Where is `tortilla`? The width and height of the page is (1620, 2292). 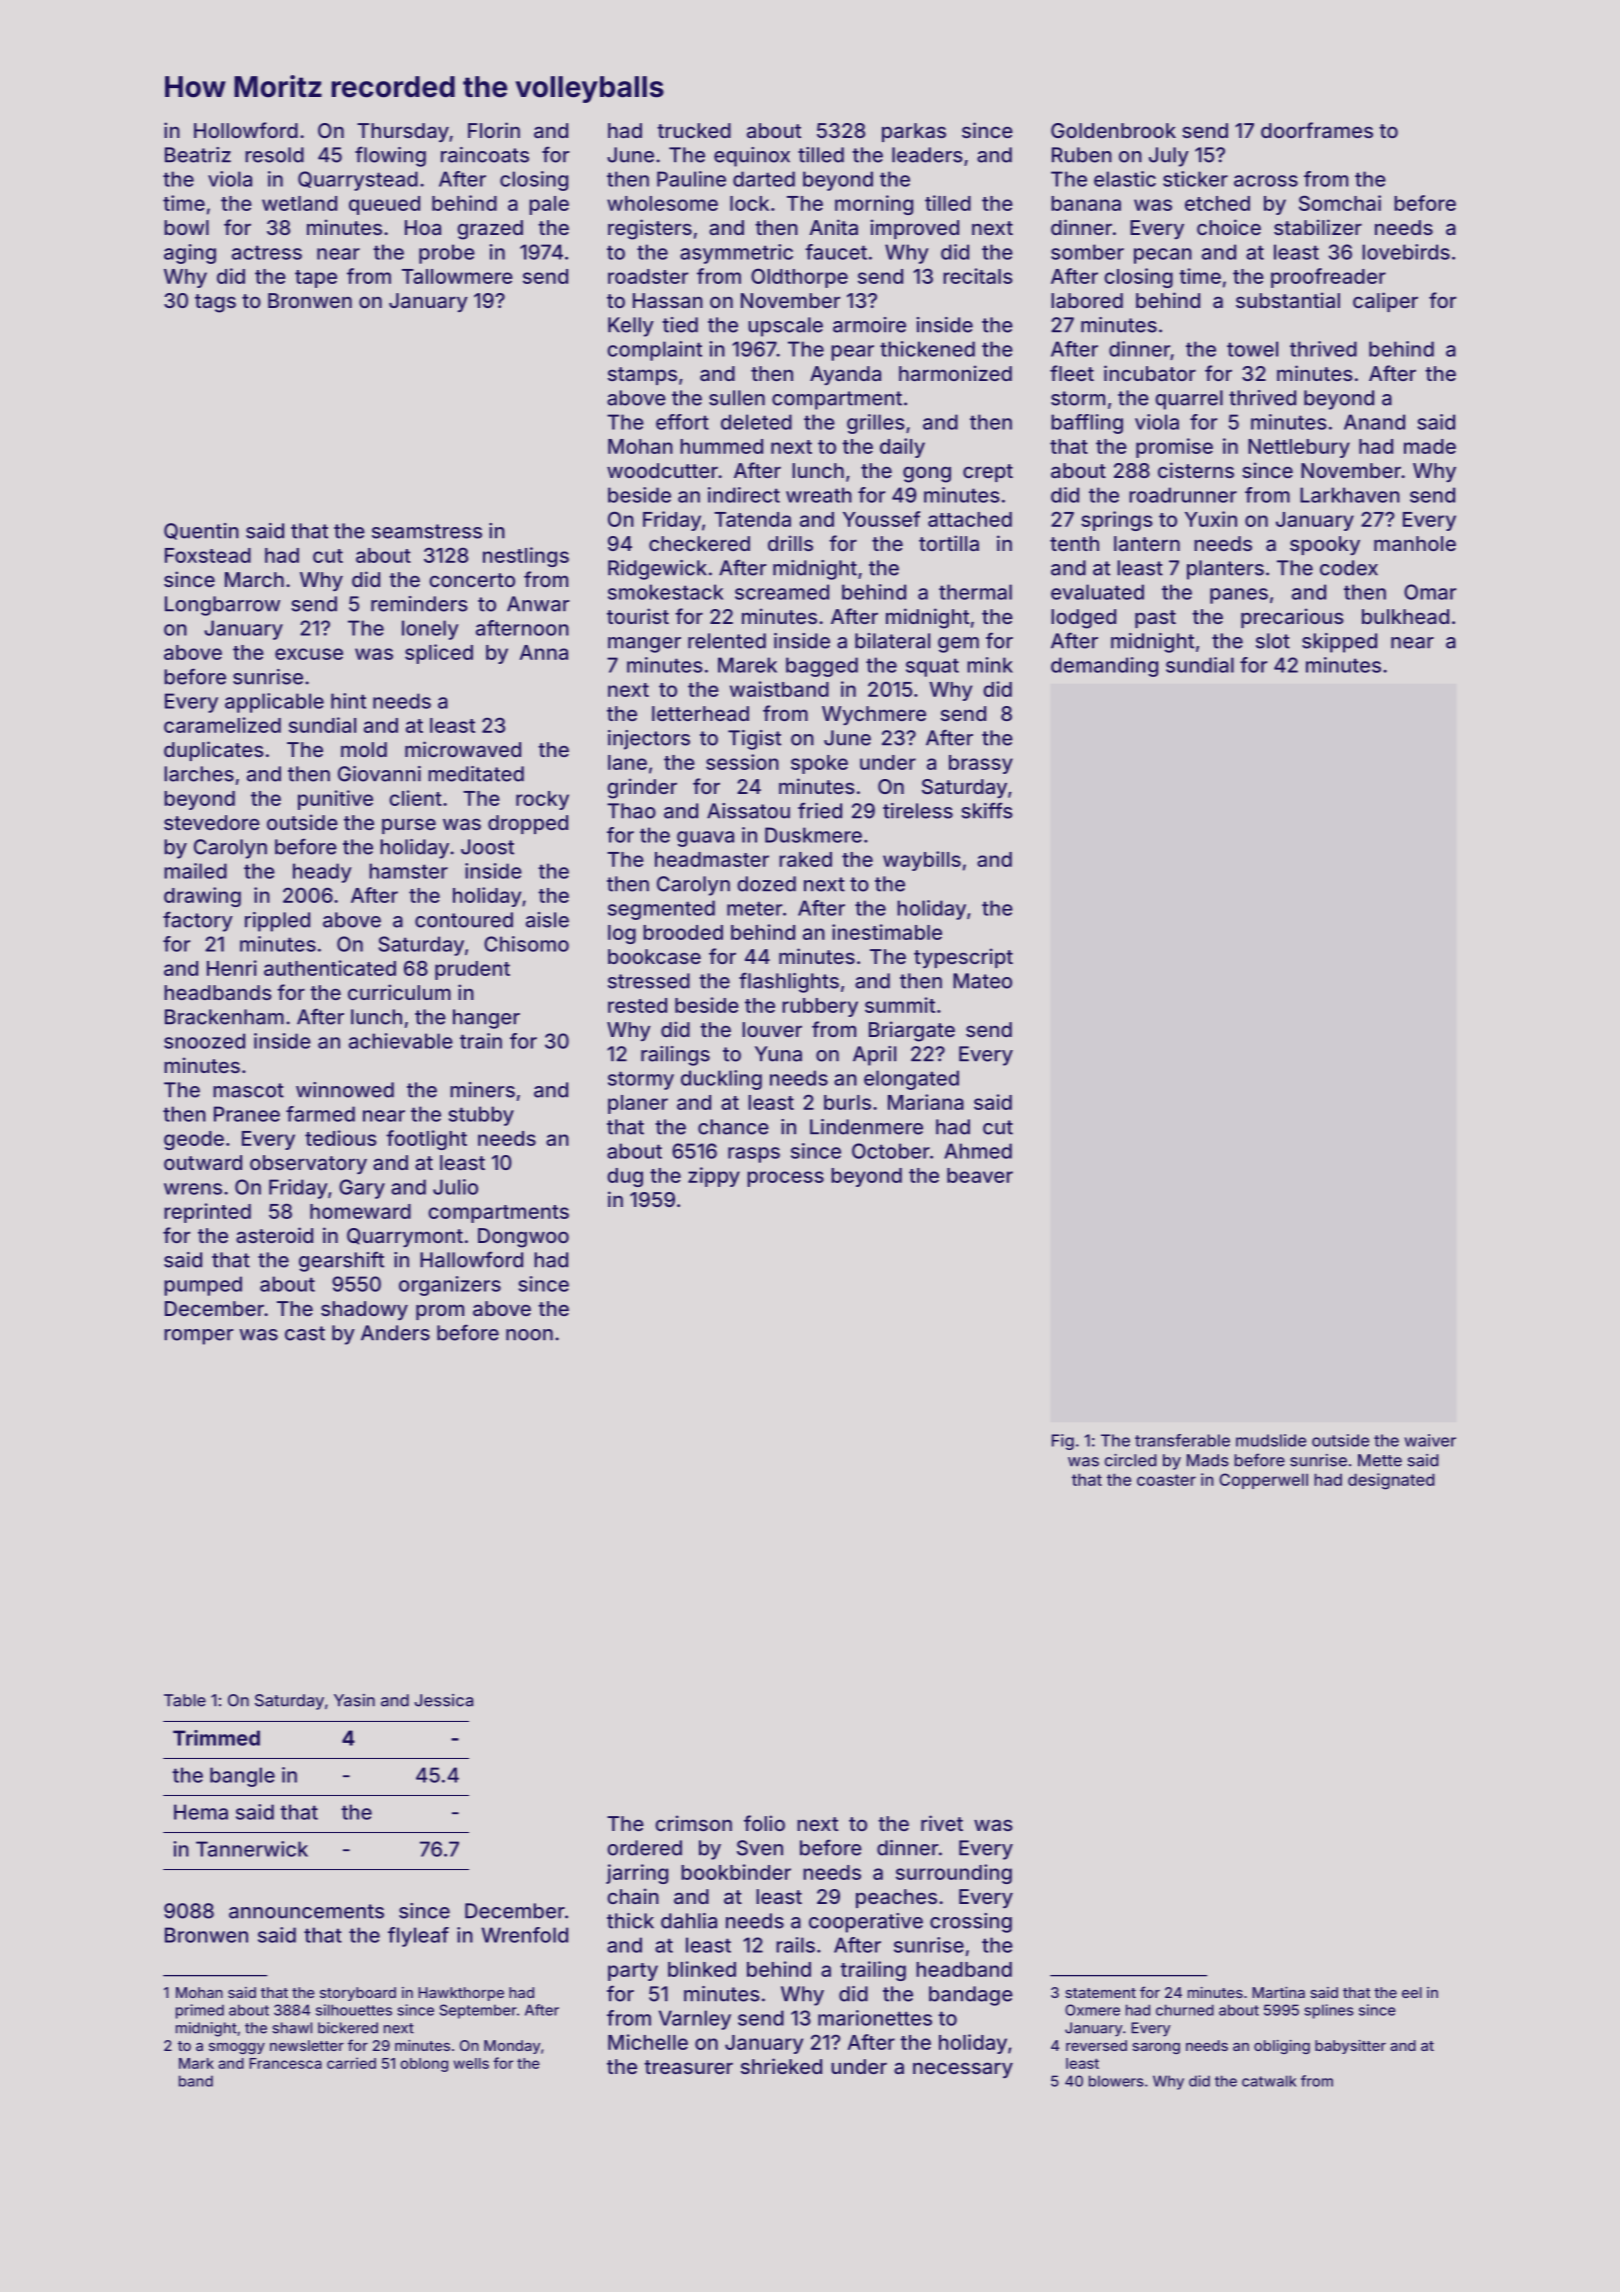 tortilla is located at coordinates (949, 543).
